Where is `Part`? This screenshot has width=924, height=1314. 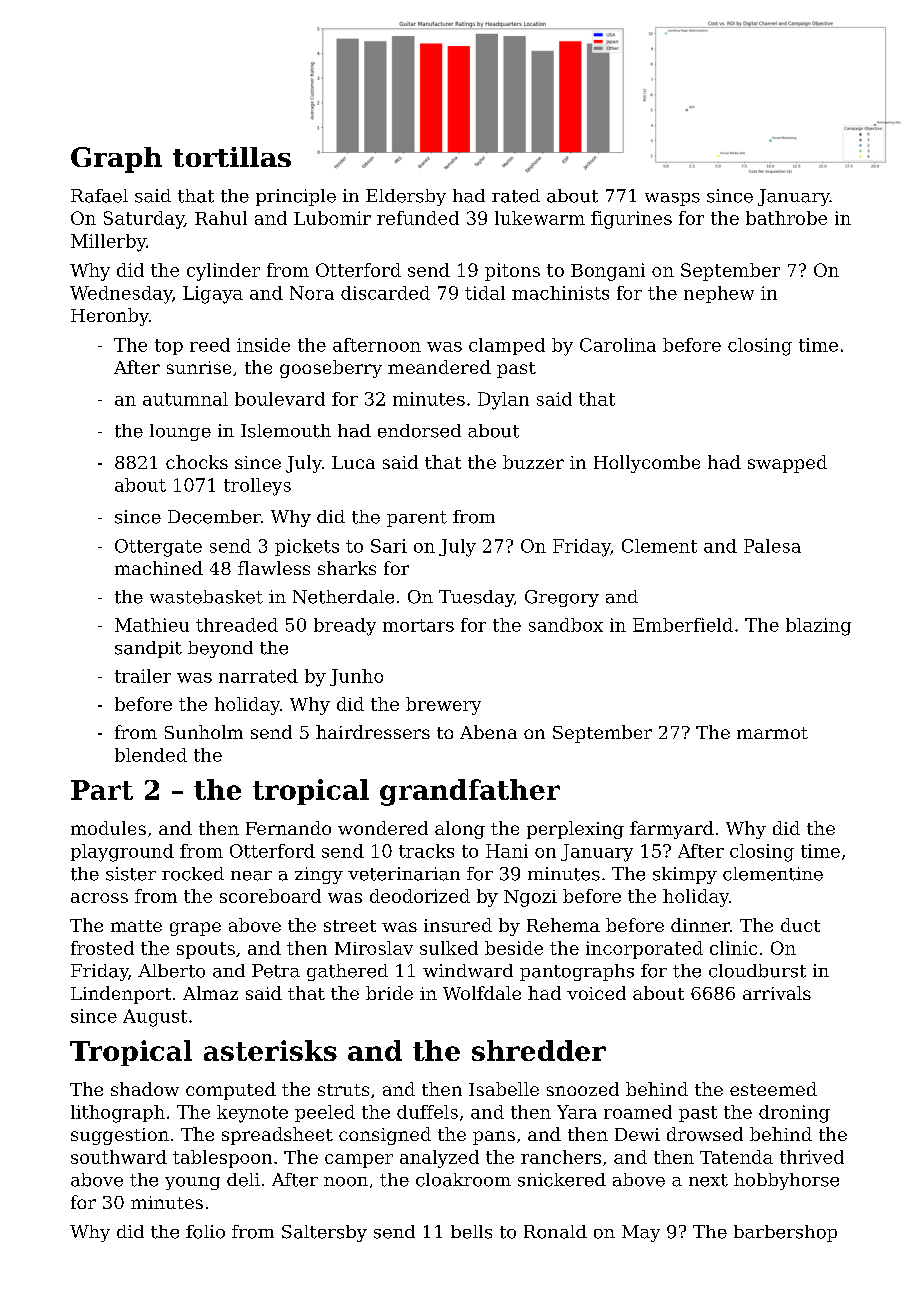
Part is located at coordinates (102, 790).
